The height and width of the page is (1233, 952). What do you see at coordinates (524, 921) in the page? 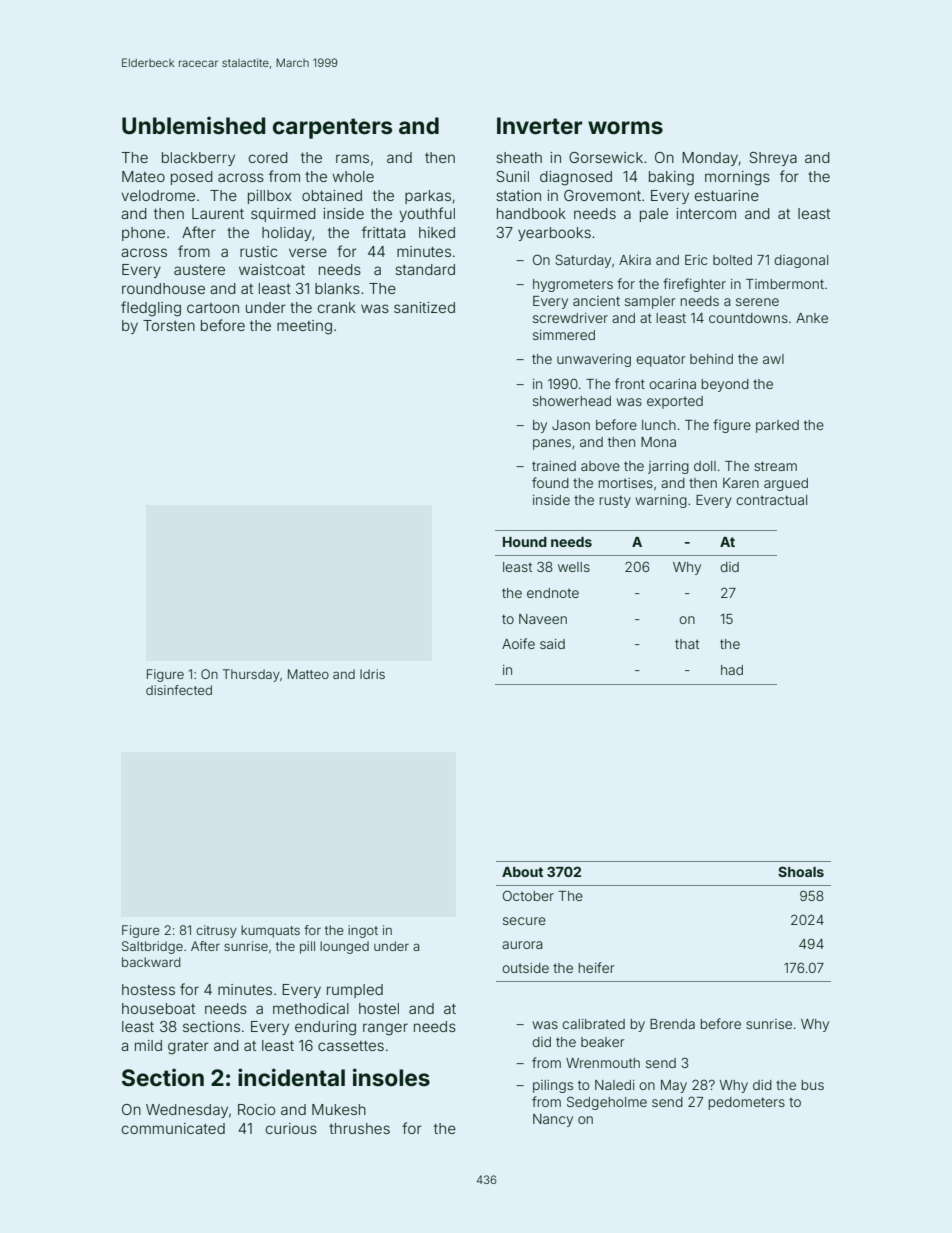
I see `secure` at bounding box center [524, 921].
